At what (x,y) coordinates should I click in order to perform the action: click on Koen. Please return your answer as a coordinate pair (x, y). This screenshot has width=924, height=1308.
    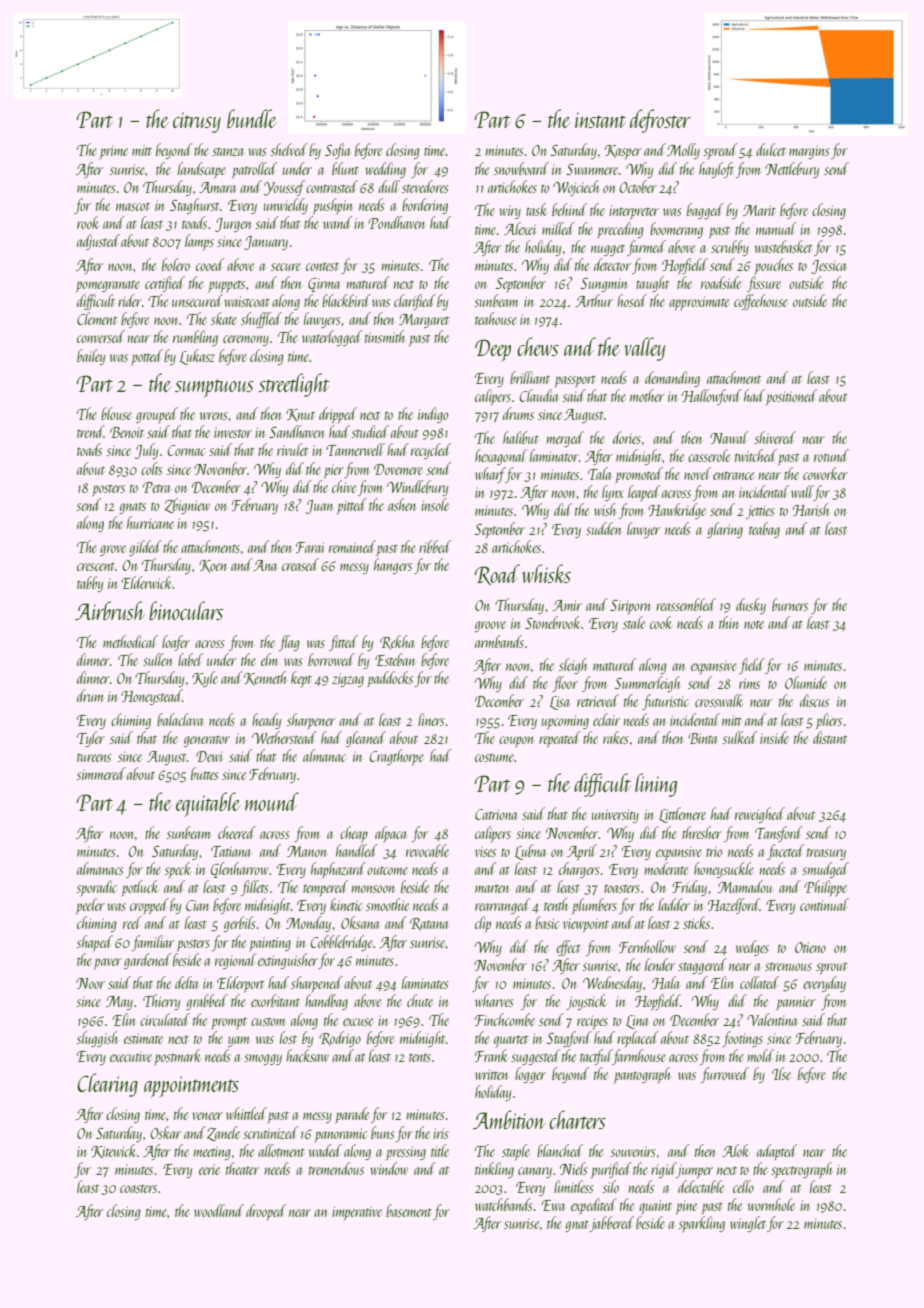
    Looking at the image, I should click on (212, 566).
